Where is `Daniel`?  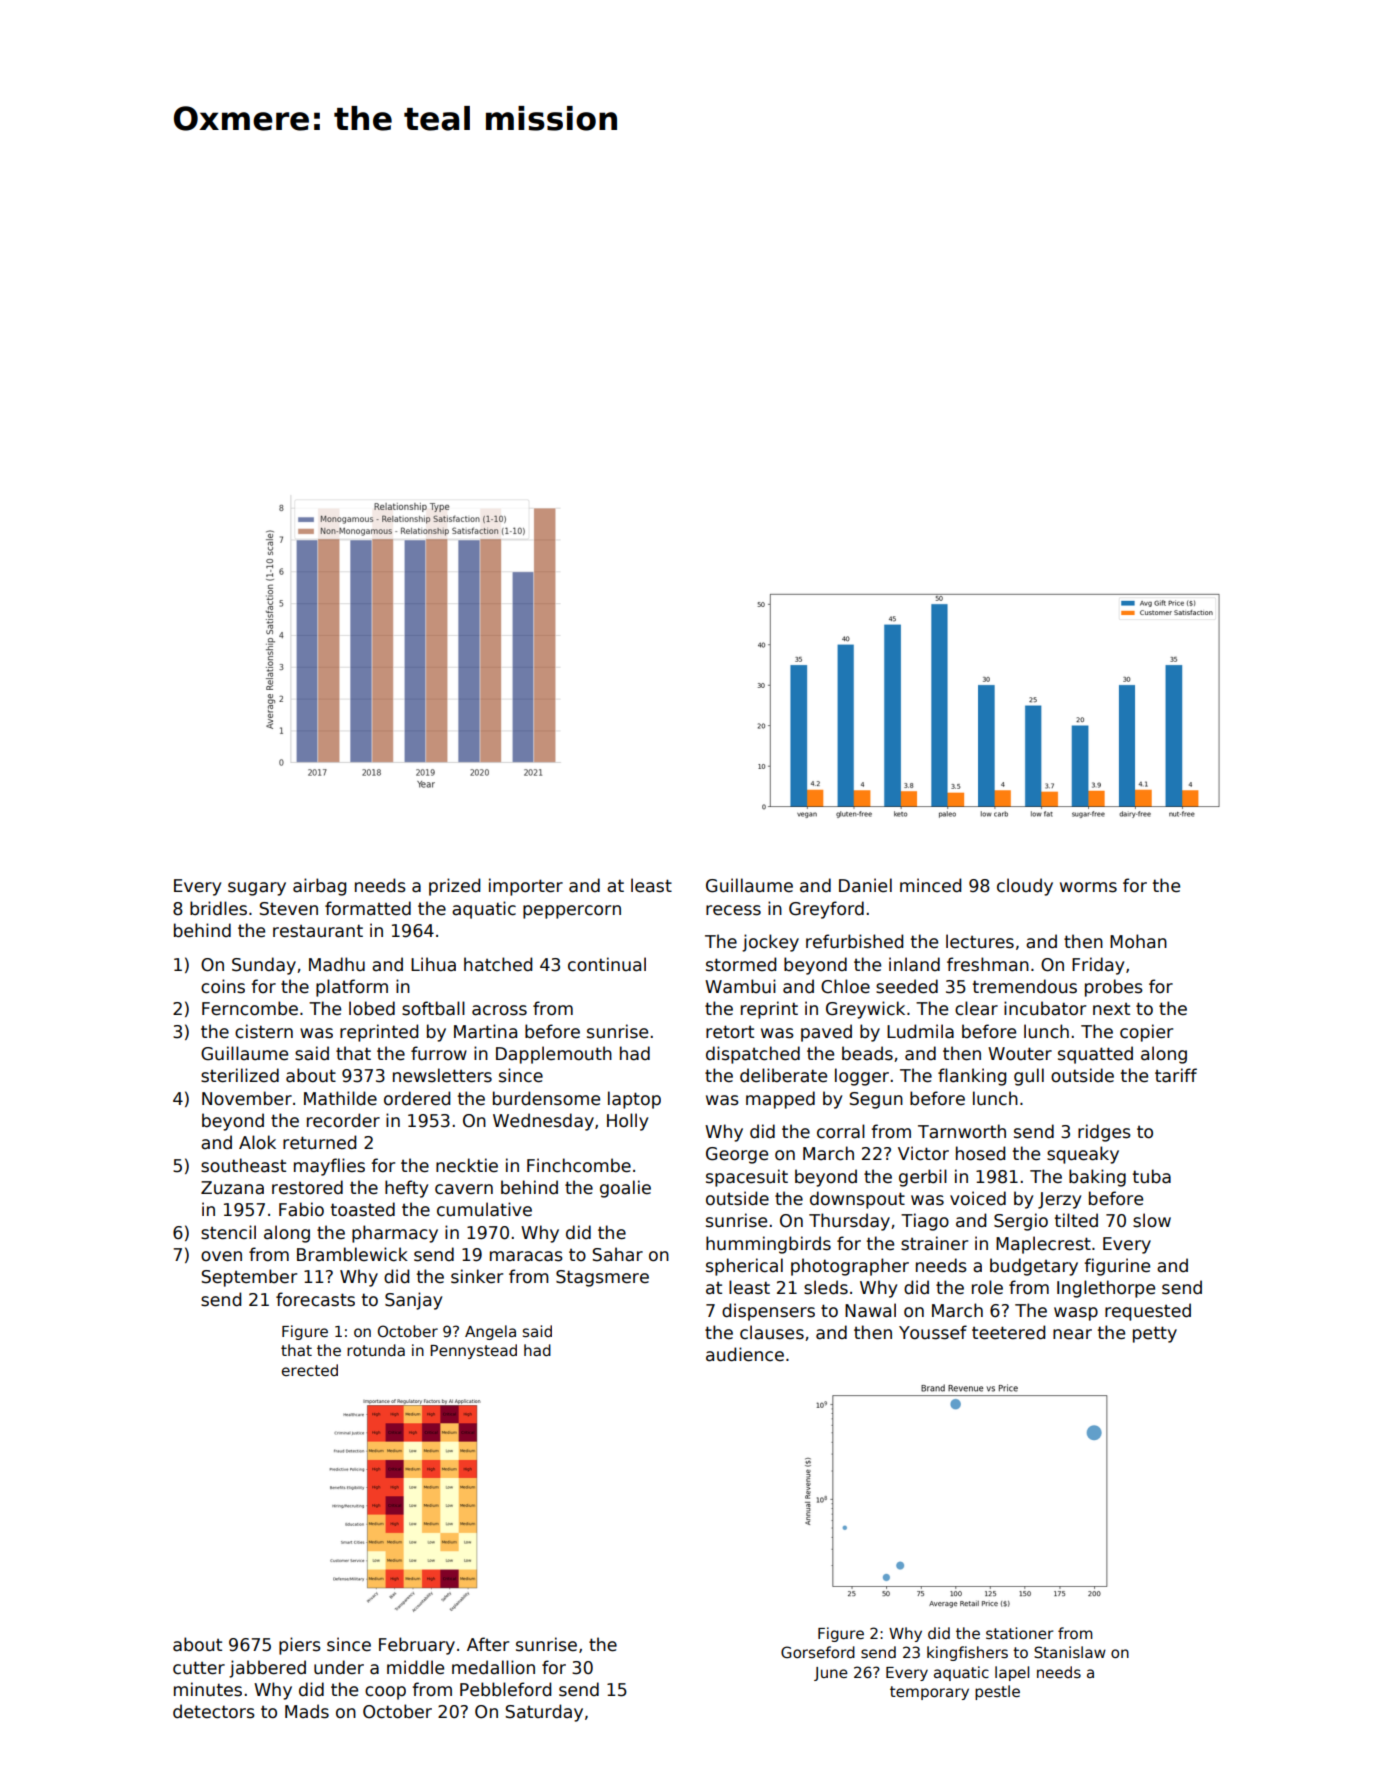 Daniel is located at coordinates (865, 885).
